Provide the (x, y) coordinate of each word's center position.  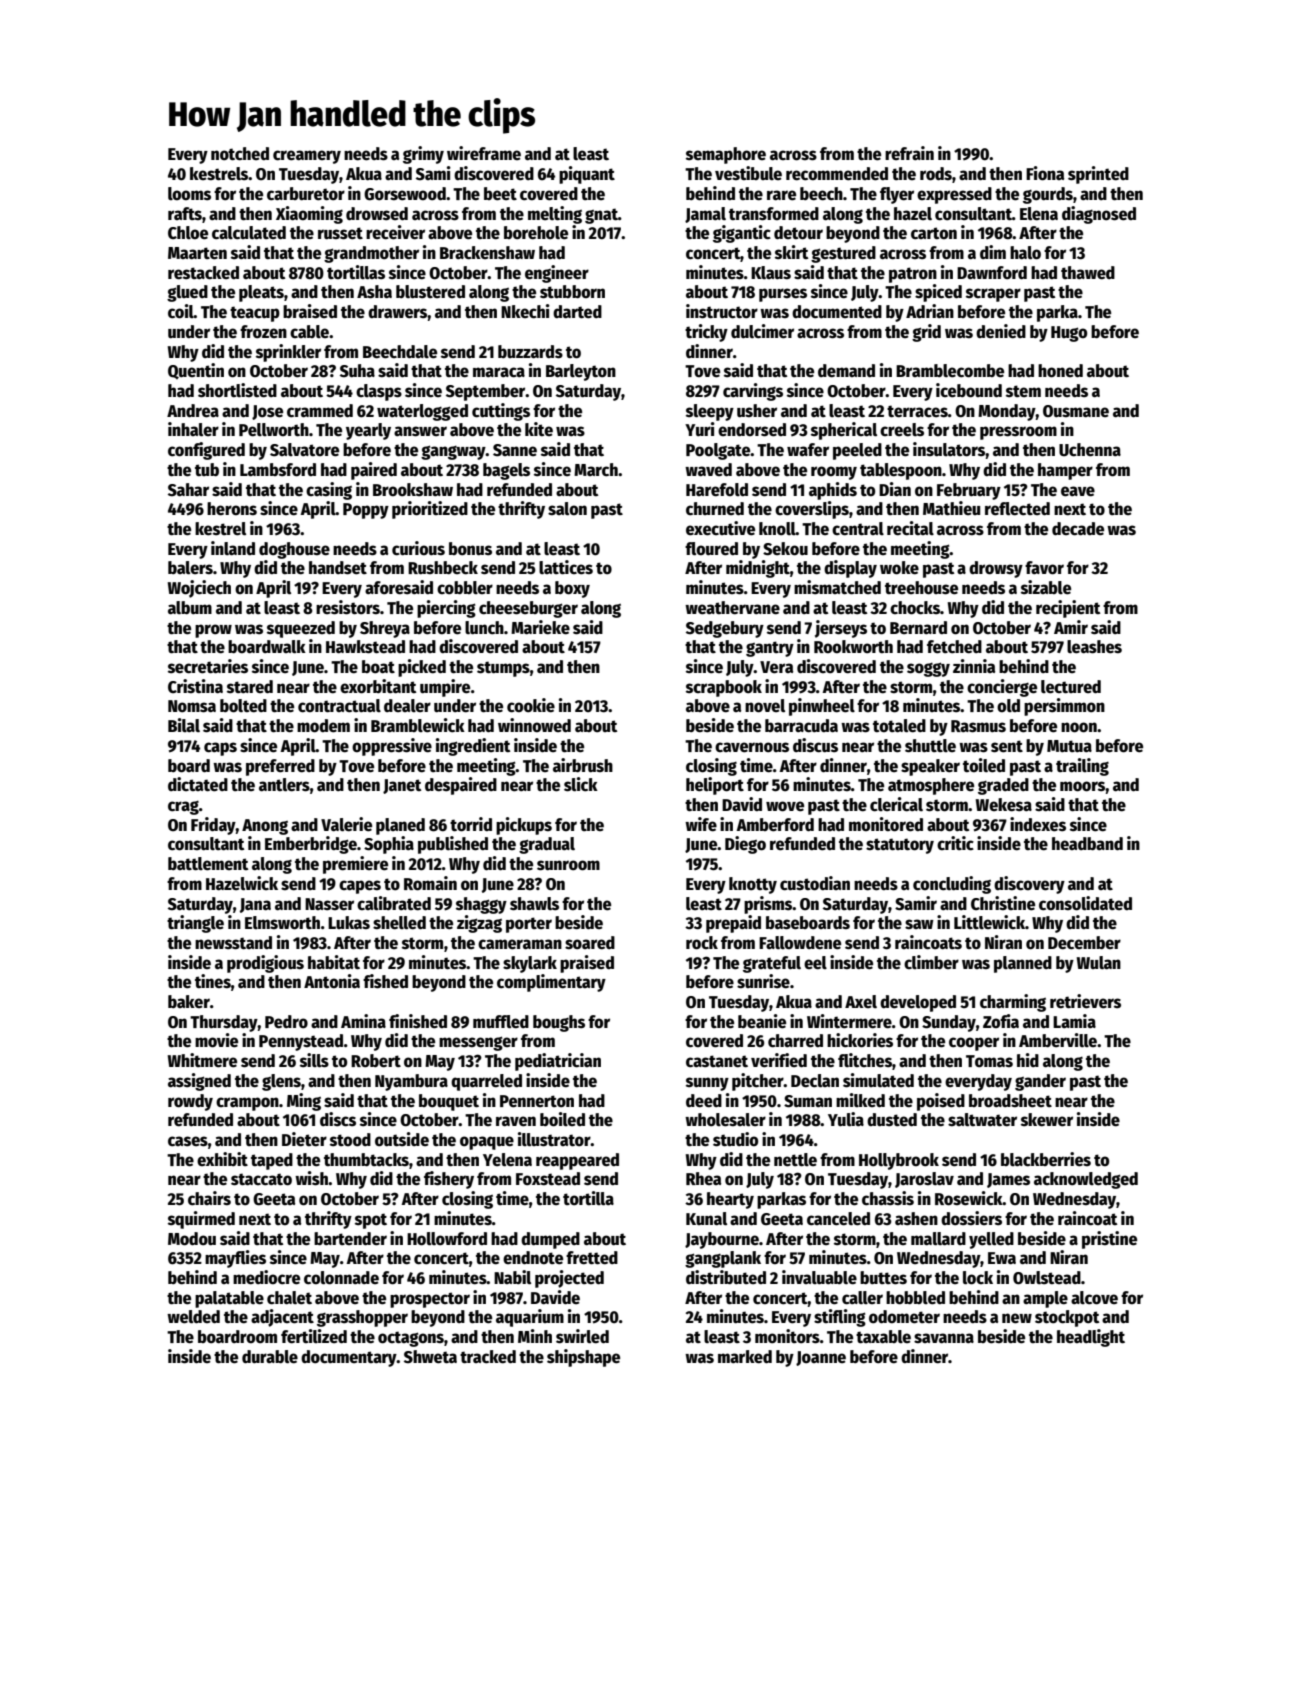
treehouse (921, 588)
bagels (506, 471)
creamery (307, 157)
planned (1023, 964)
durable (270, 1357)
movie (216, 1040)
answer (420, 431)
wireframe (484, 153)
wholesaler (725, 1120)
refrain (909, 153)
